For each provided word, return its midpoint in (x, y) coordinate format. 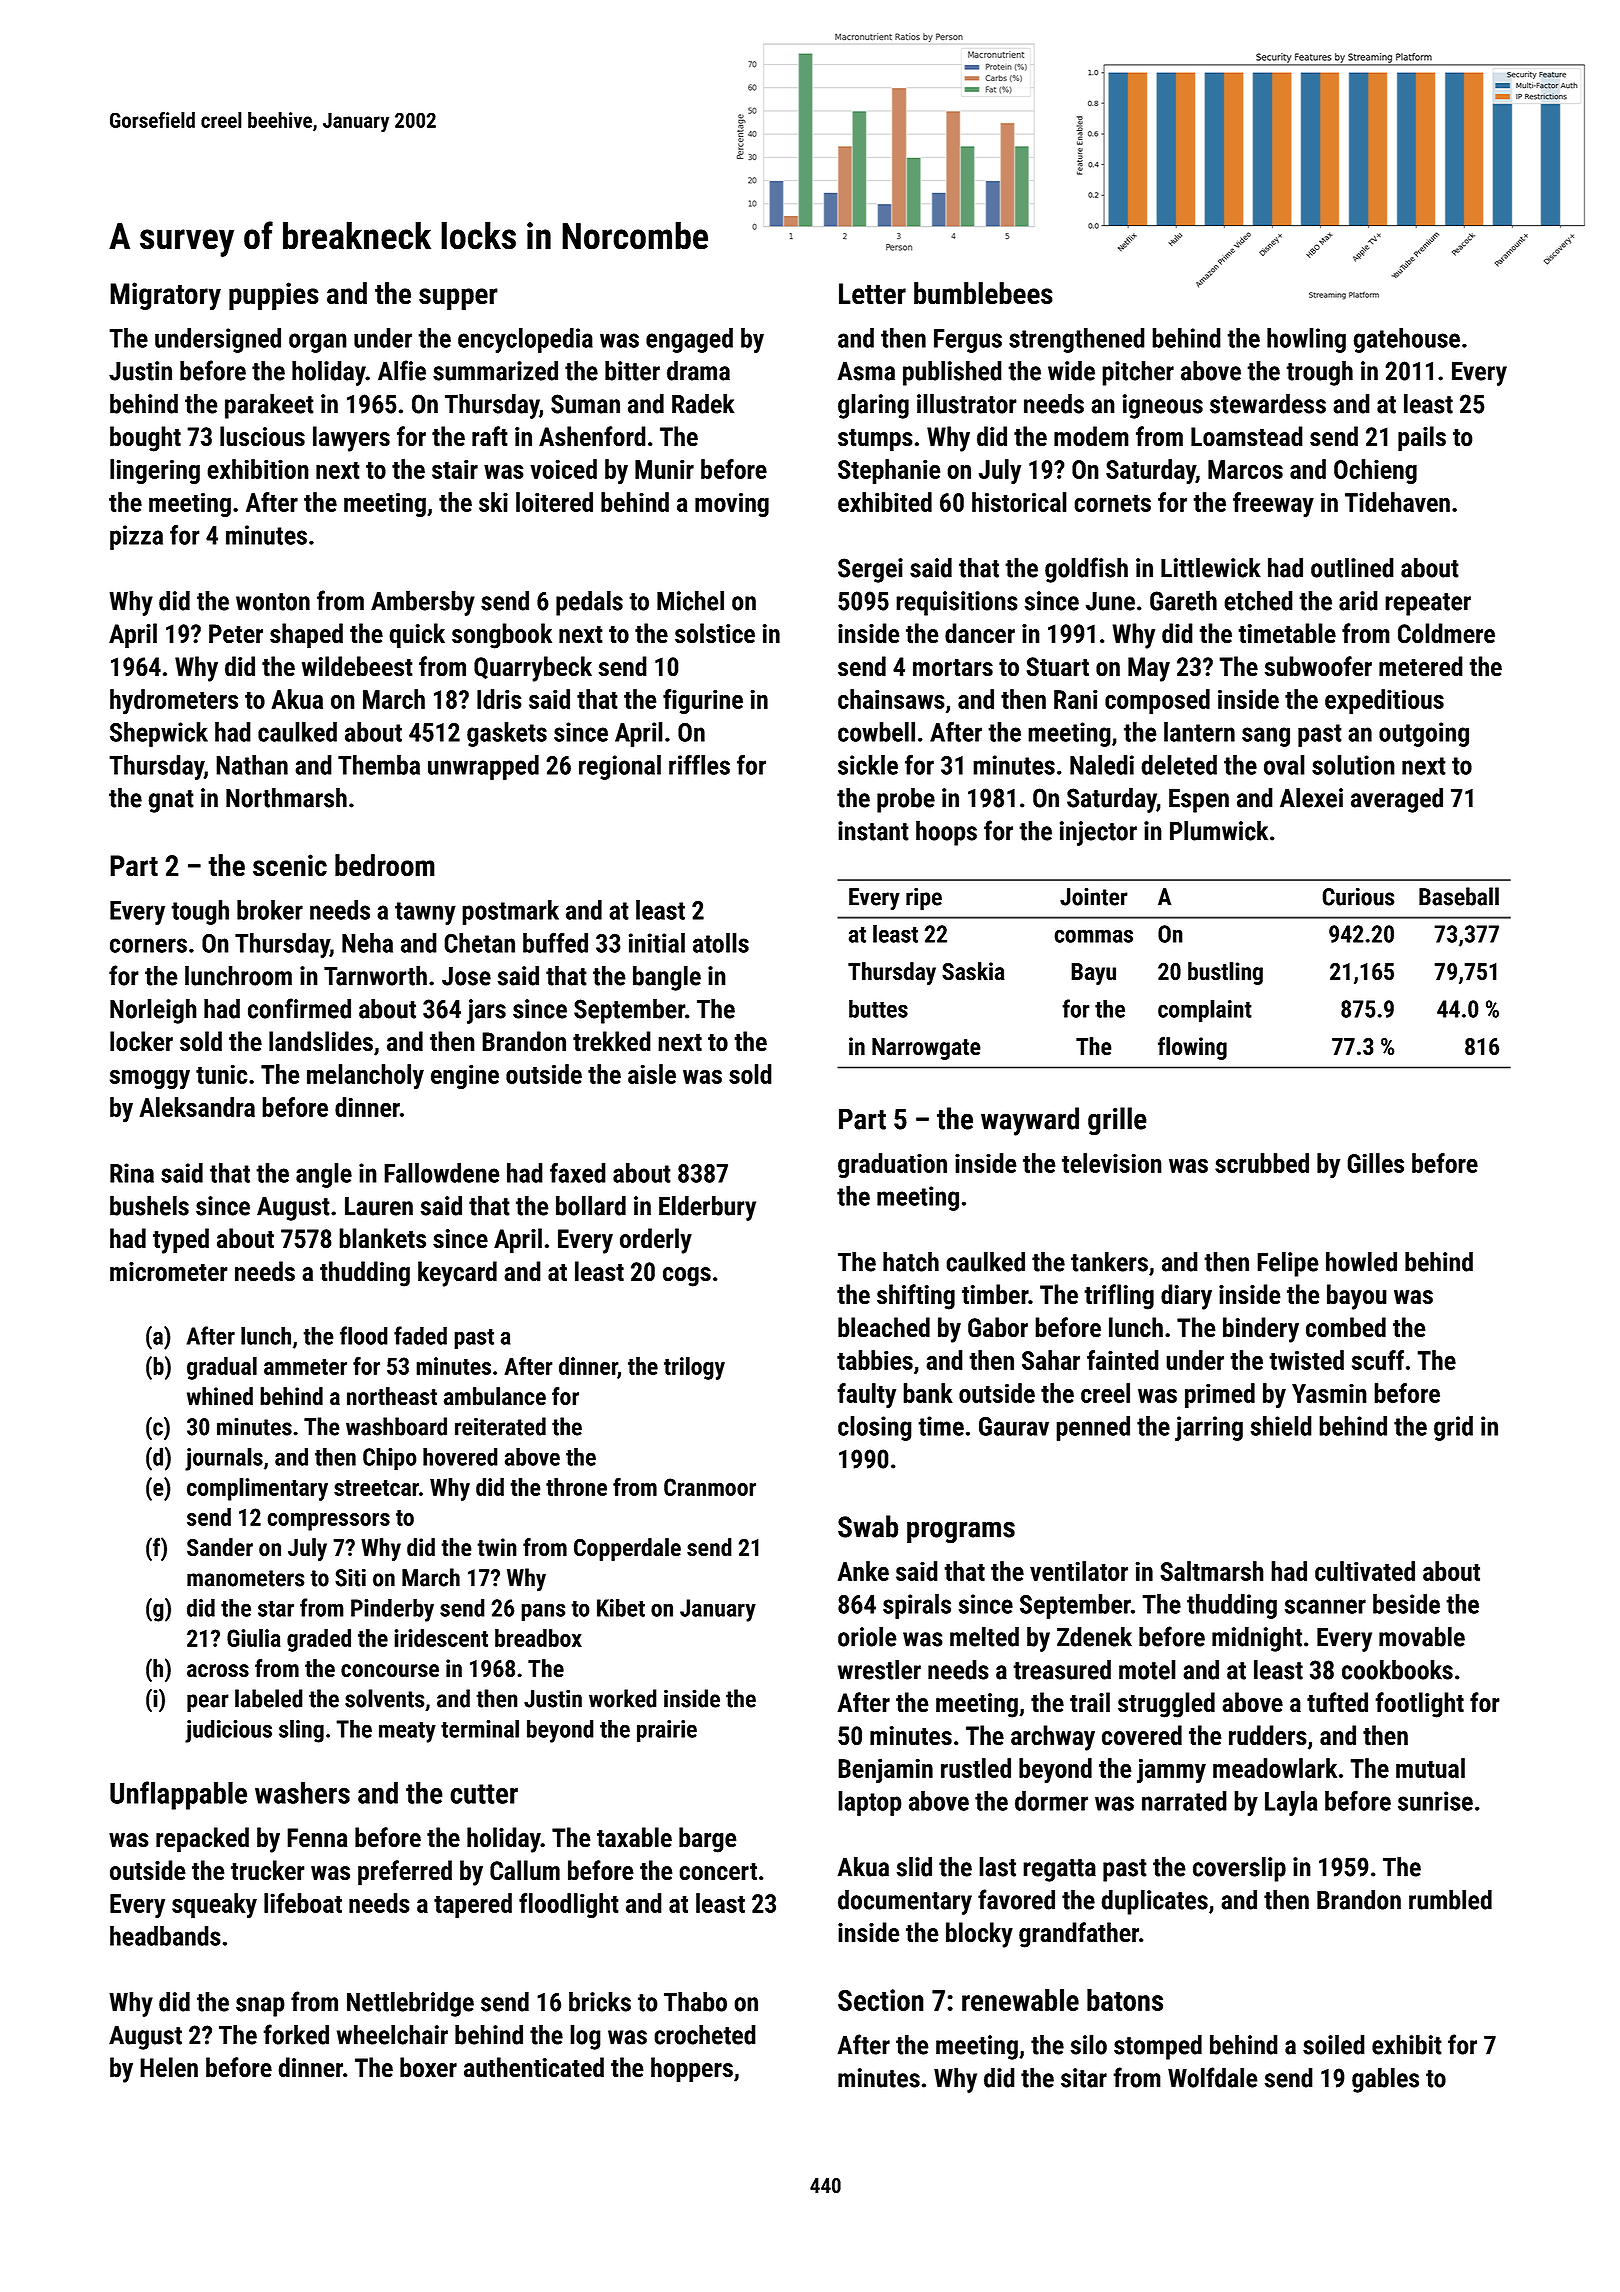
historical (1019, 502)
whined (220, 1396)
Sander (220, 1547)
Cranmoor (710, 1487)
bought (145, 439)
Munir (664, 469)
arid (1358, 600)
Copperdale (627, 1549)
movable (1422, 1636)
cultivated (1365, 1571)
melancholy (365, 1077)
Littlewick (1211, 567)
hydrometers (174, 702)
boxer (428, 2067)
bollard (591, 1205)
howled (1361, 1261)
